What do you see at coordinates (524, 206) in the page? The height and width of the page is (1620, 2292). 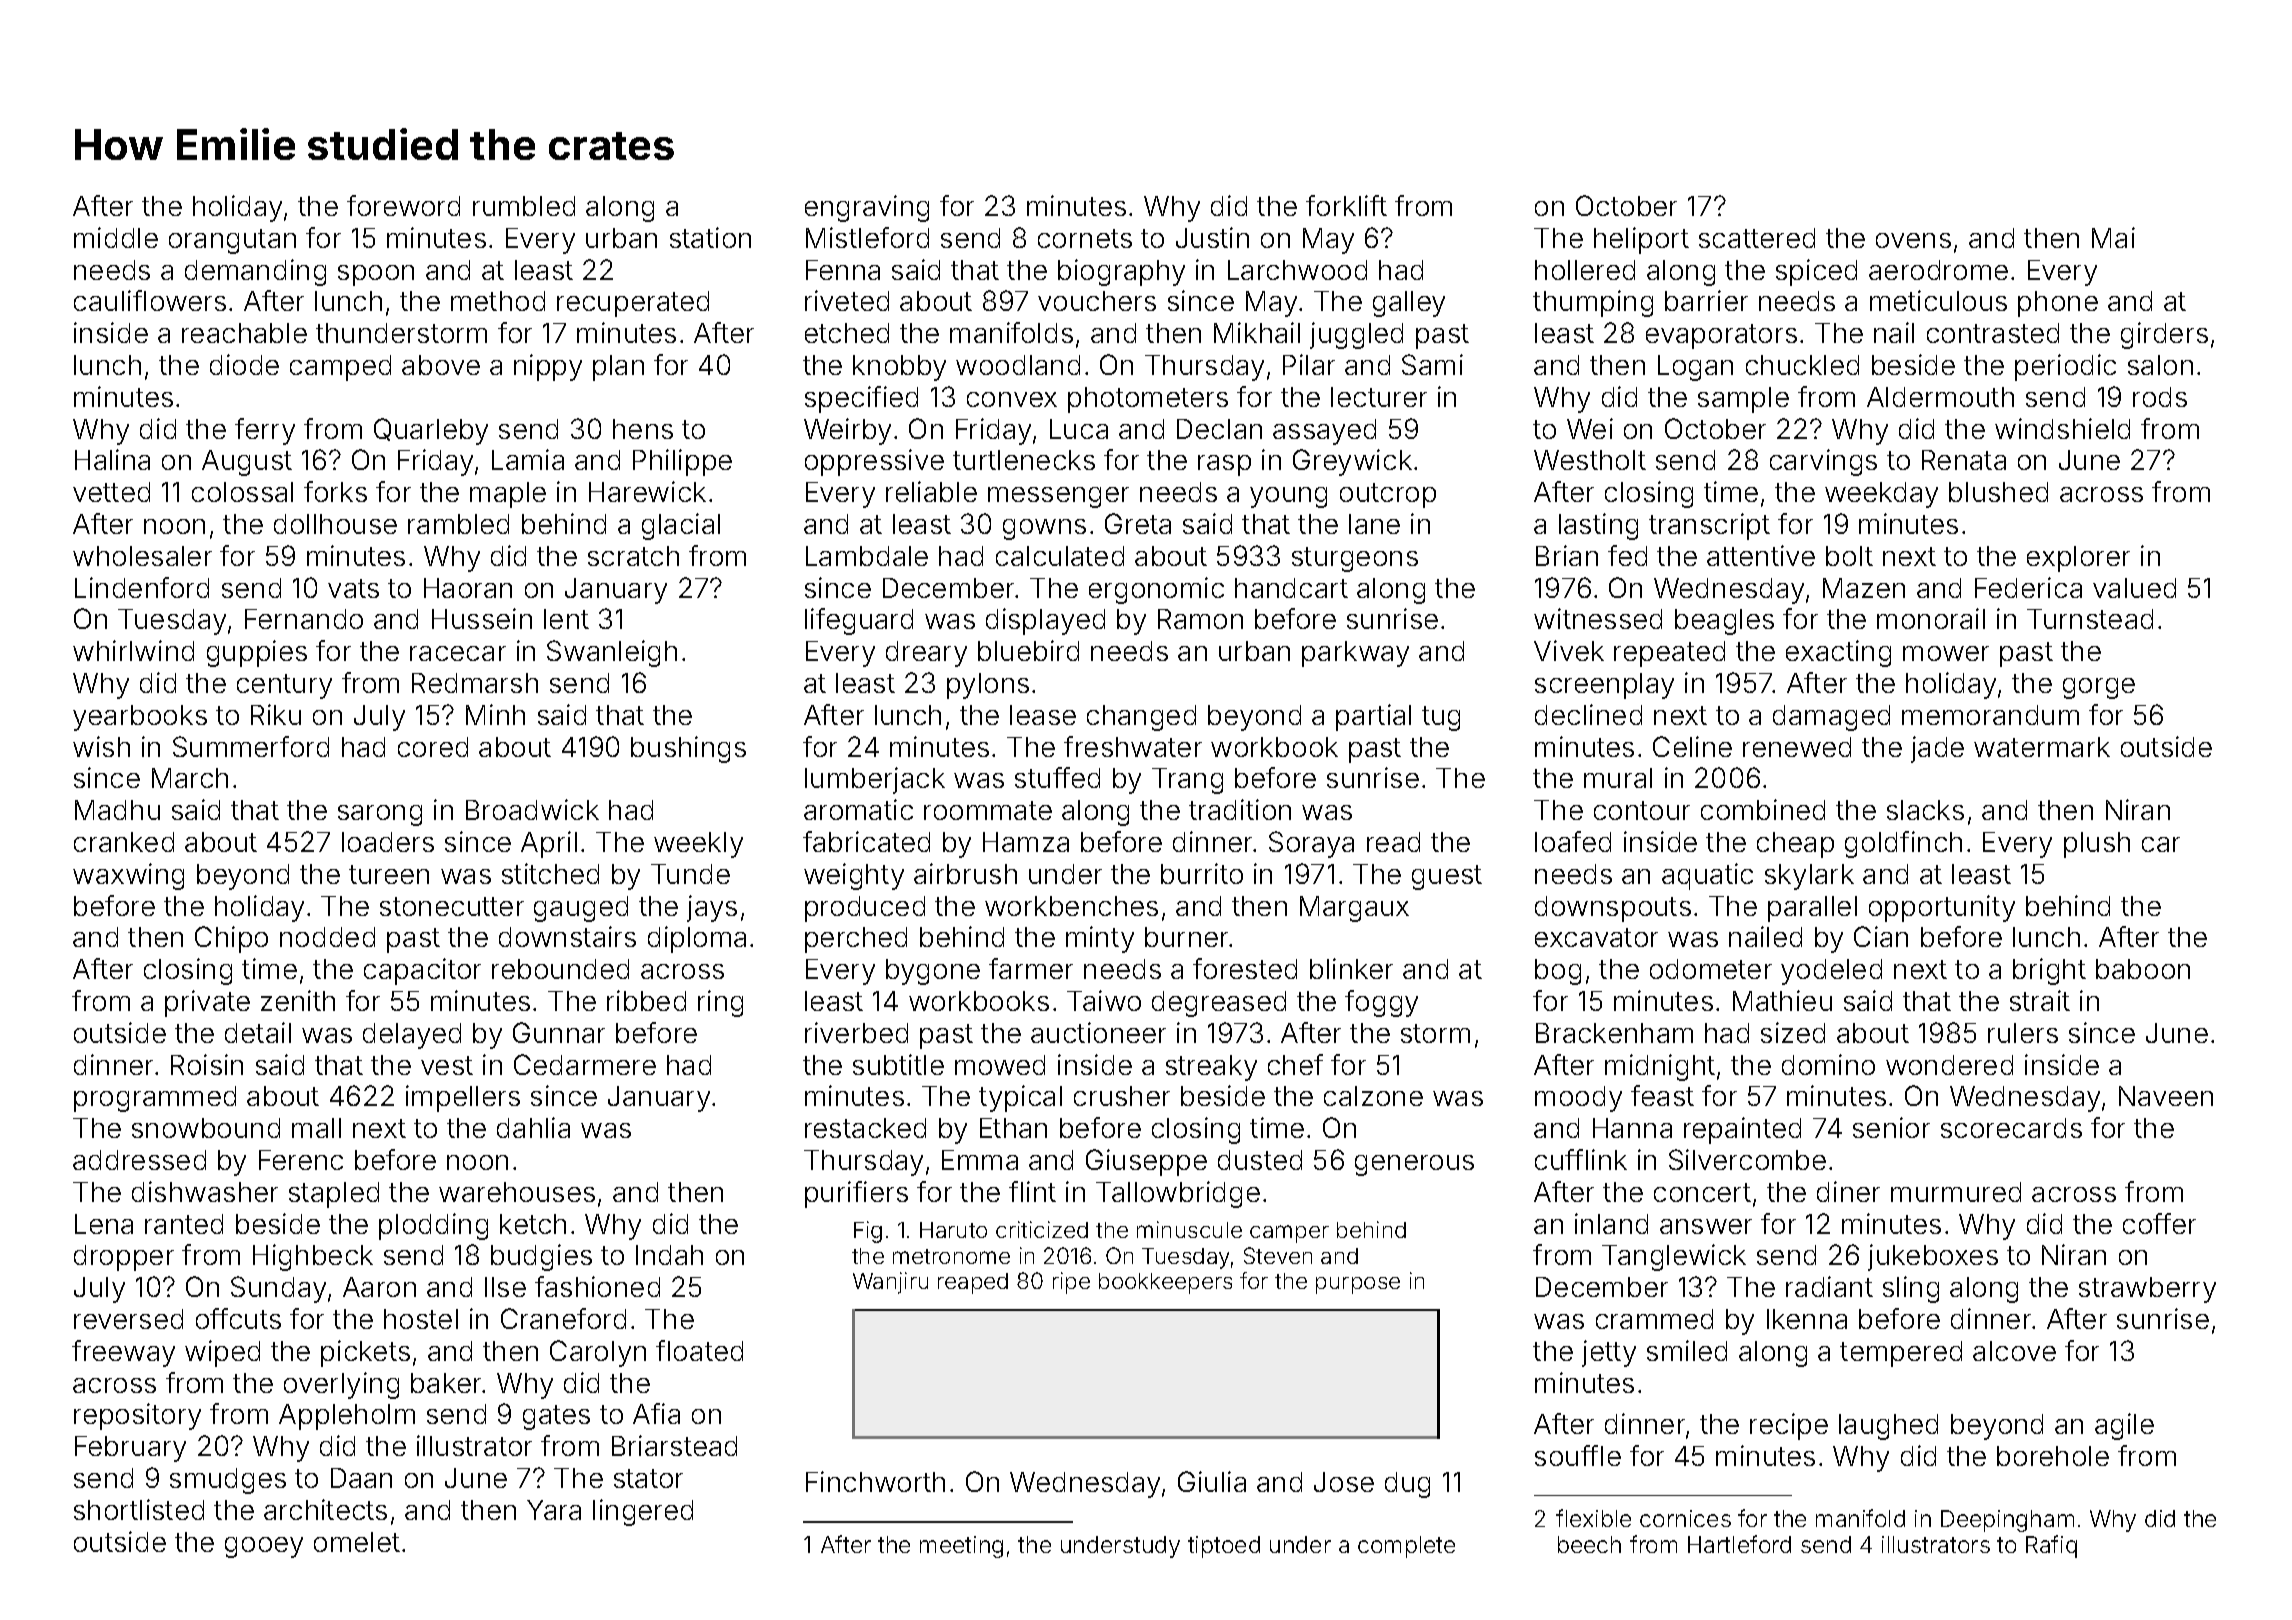 I see `rumbled` at bounding box center [524, 206].
